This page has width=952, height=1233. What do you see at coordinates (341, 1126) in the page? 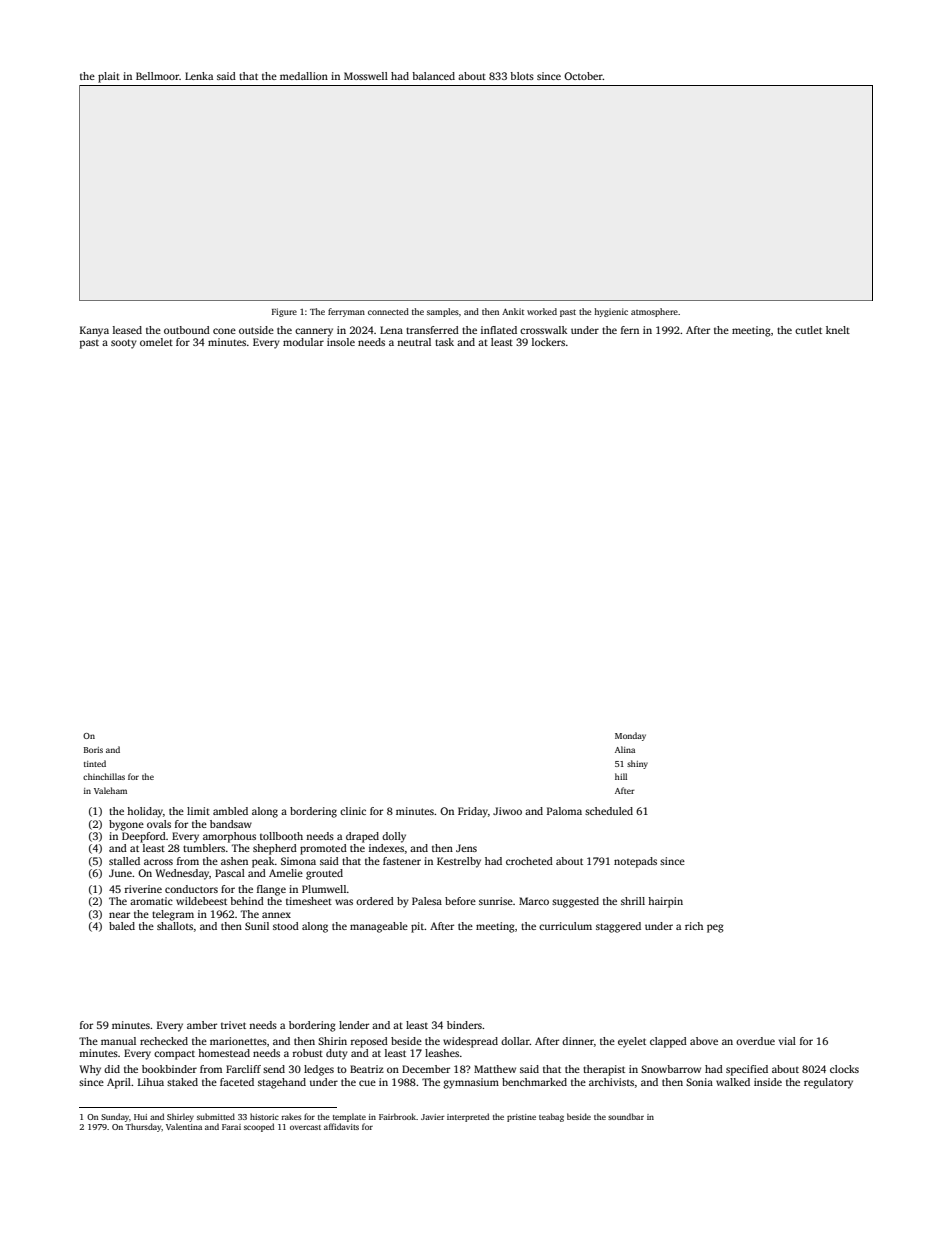
I see `affidavits` at bounding box center [341, 1126].
